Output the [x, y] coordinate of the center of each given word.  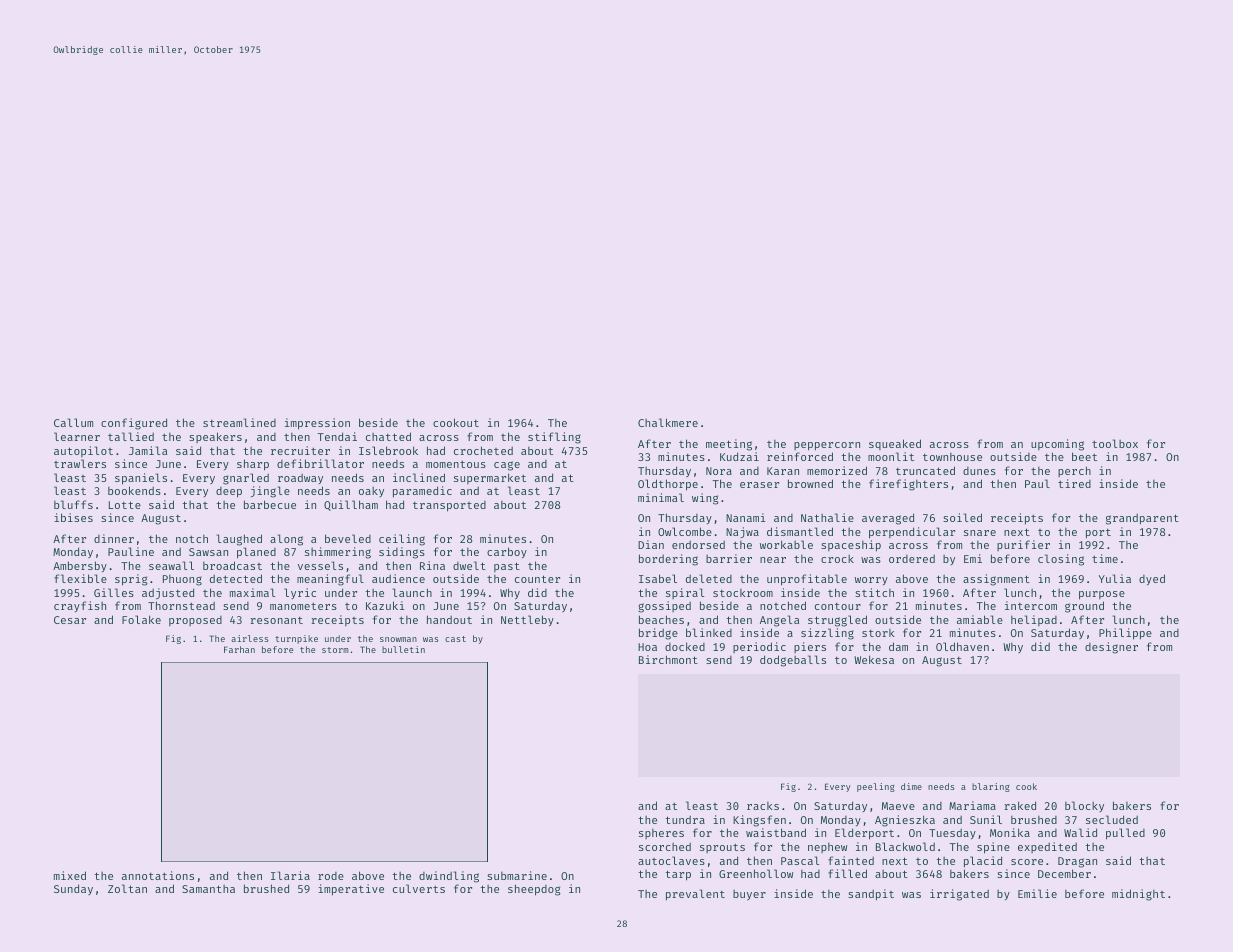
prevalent [695, 895]
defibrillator [320, 463]
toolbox [1115, 443]
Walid [1080, 832]
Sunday [73, 889]
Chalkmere [668, 422]
